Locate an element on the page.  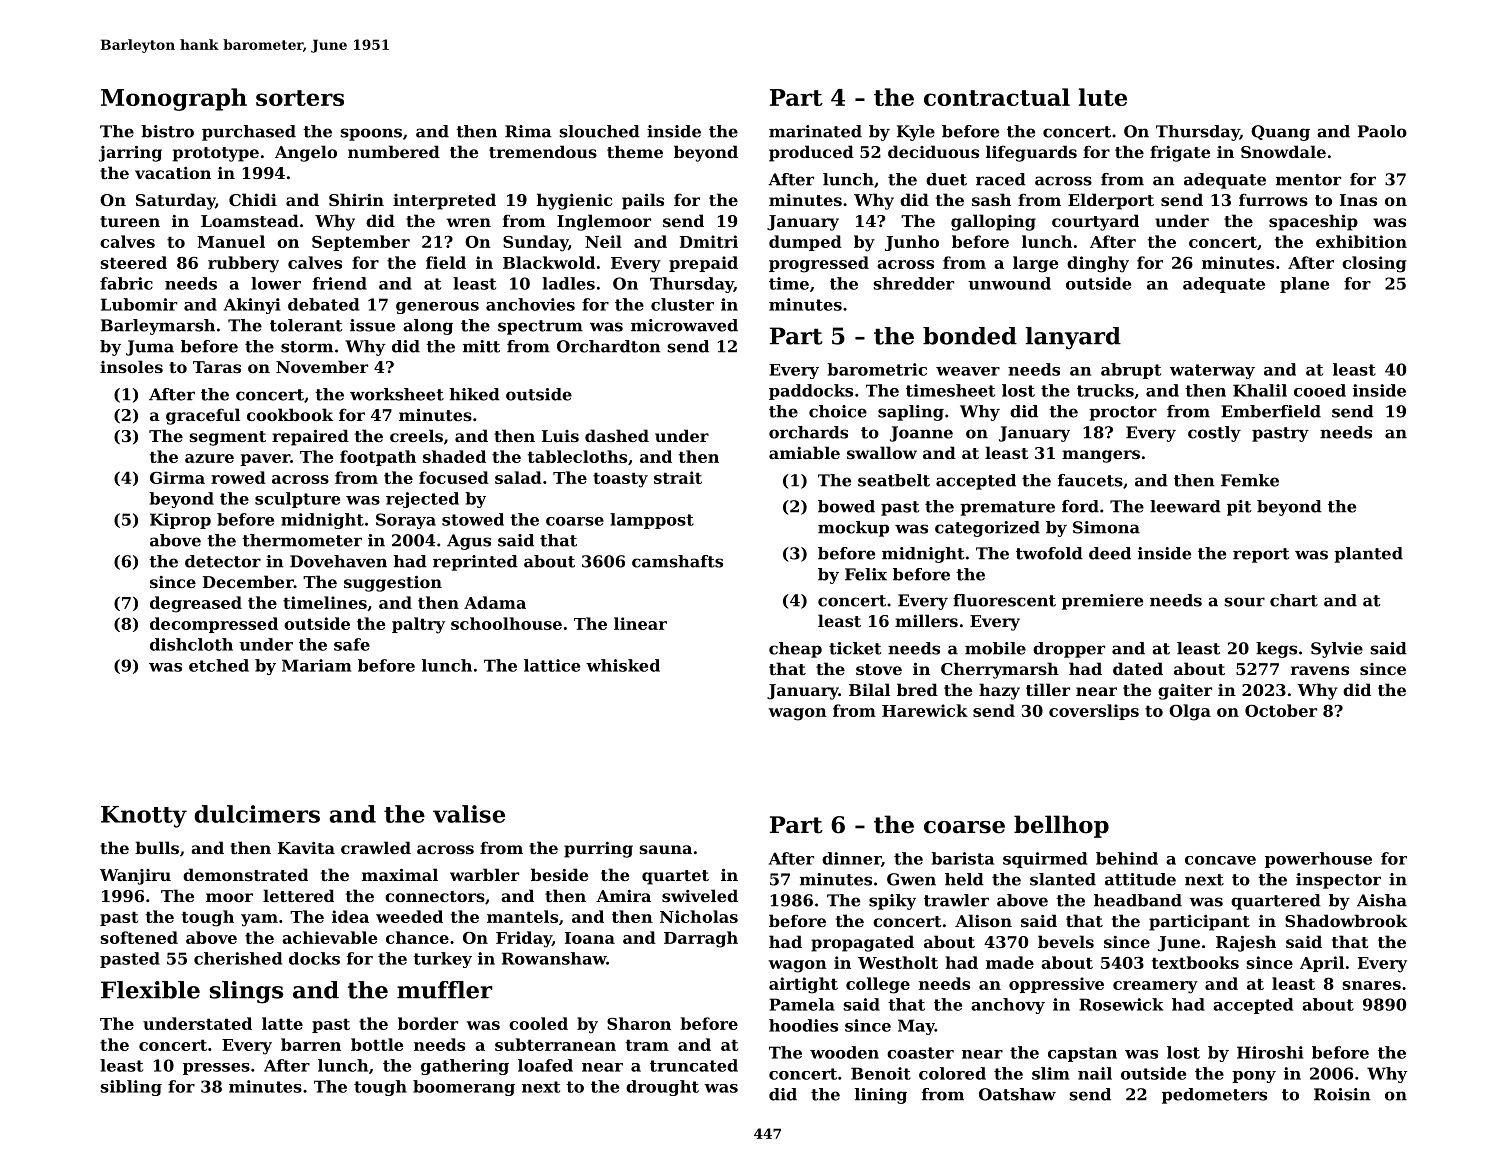
cooed is located at coordinates (1320, 390).
